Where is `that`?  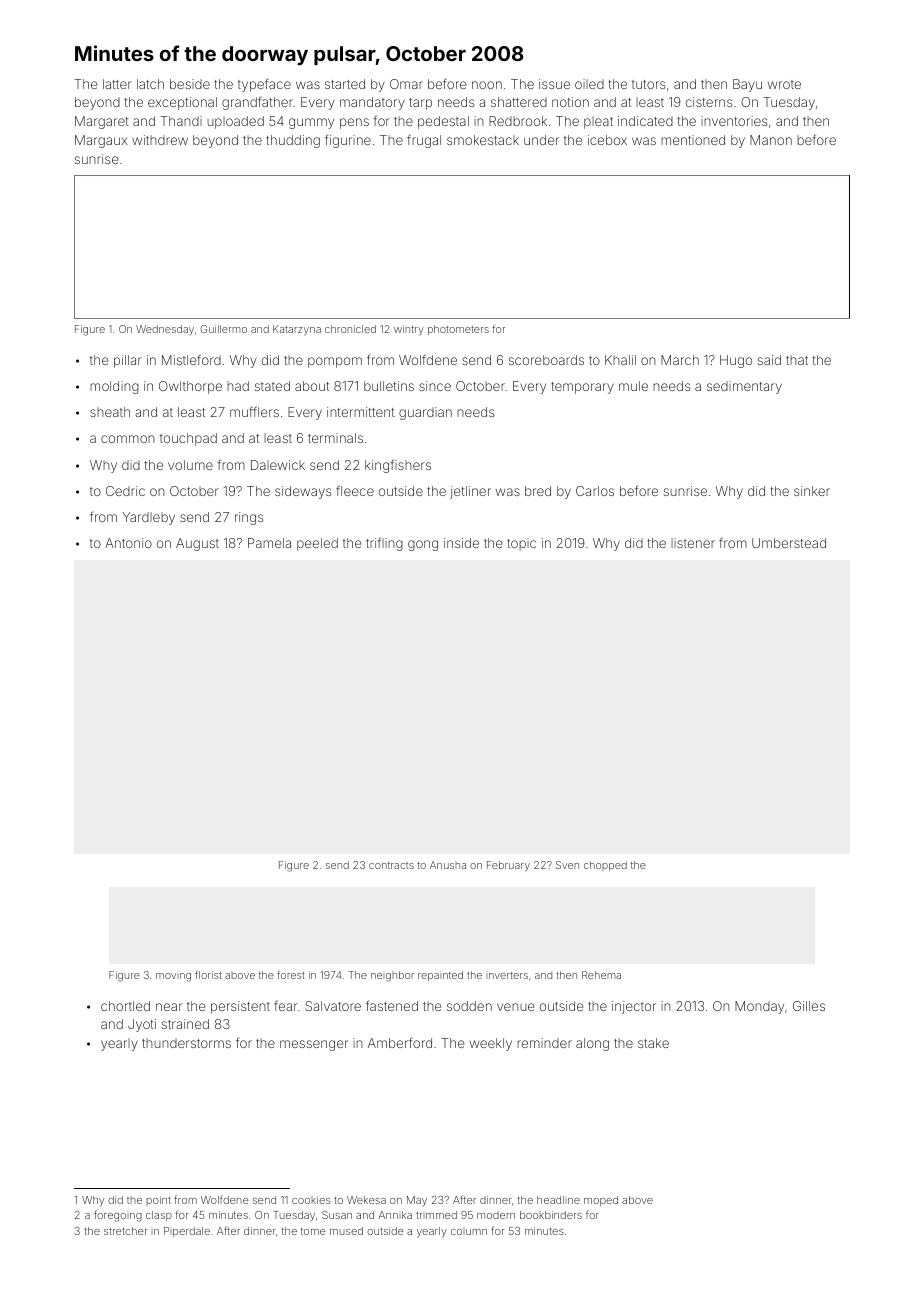 that is located at coordinates (797, 360).
